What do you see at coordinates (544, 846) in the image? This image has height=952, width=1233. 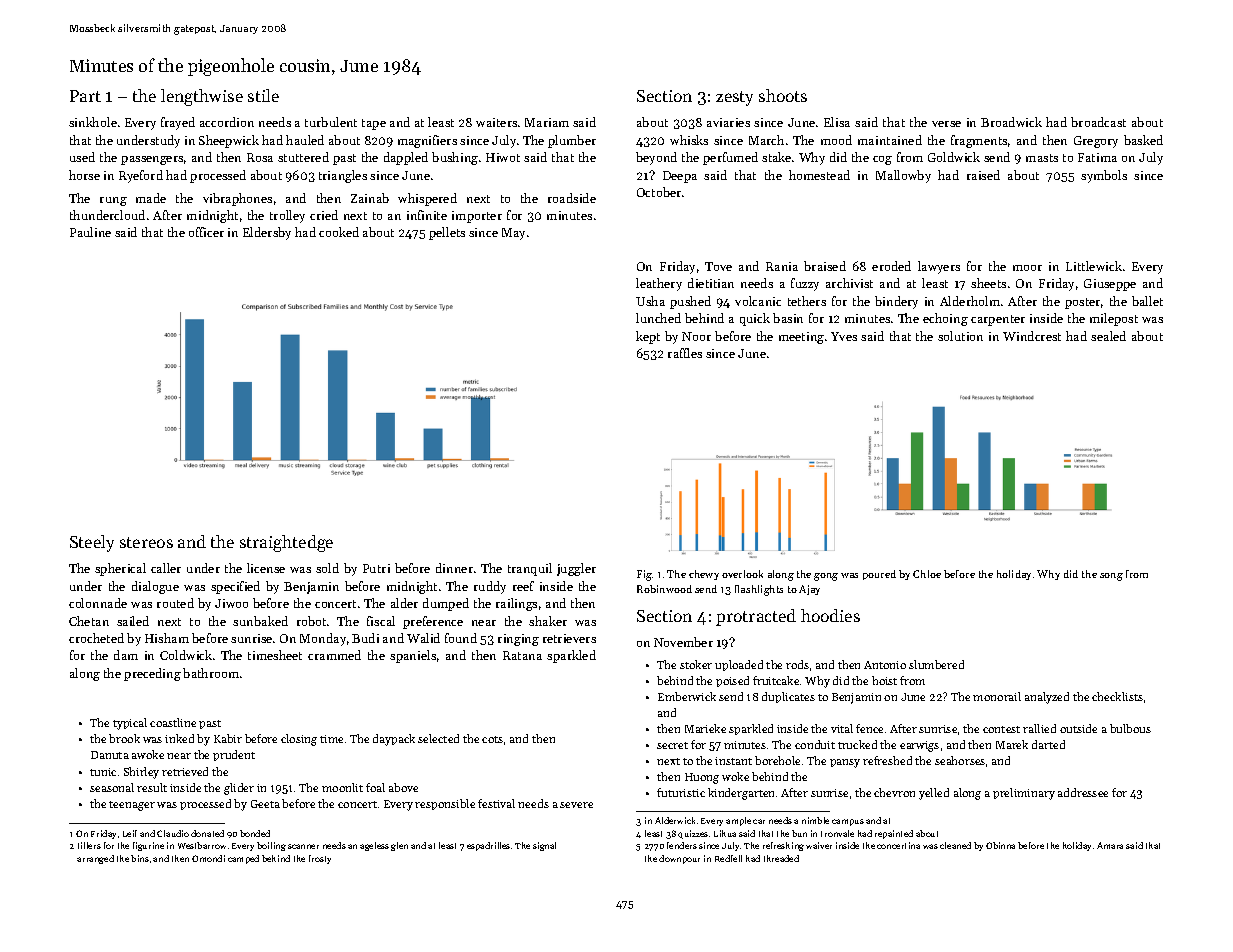 I see `signal` at bounding box center [544, 846].
